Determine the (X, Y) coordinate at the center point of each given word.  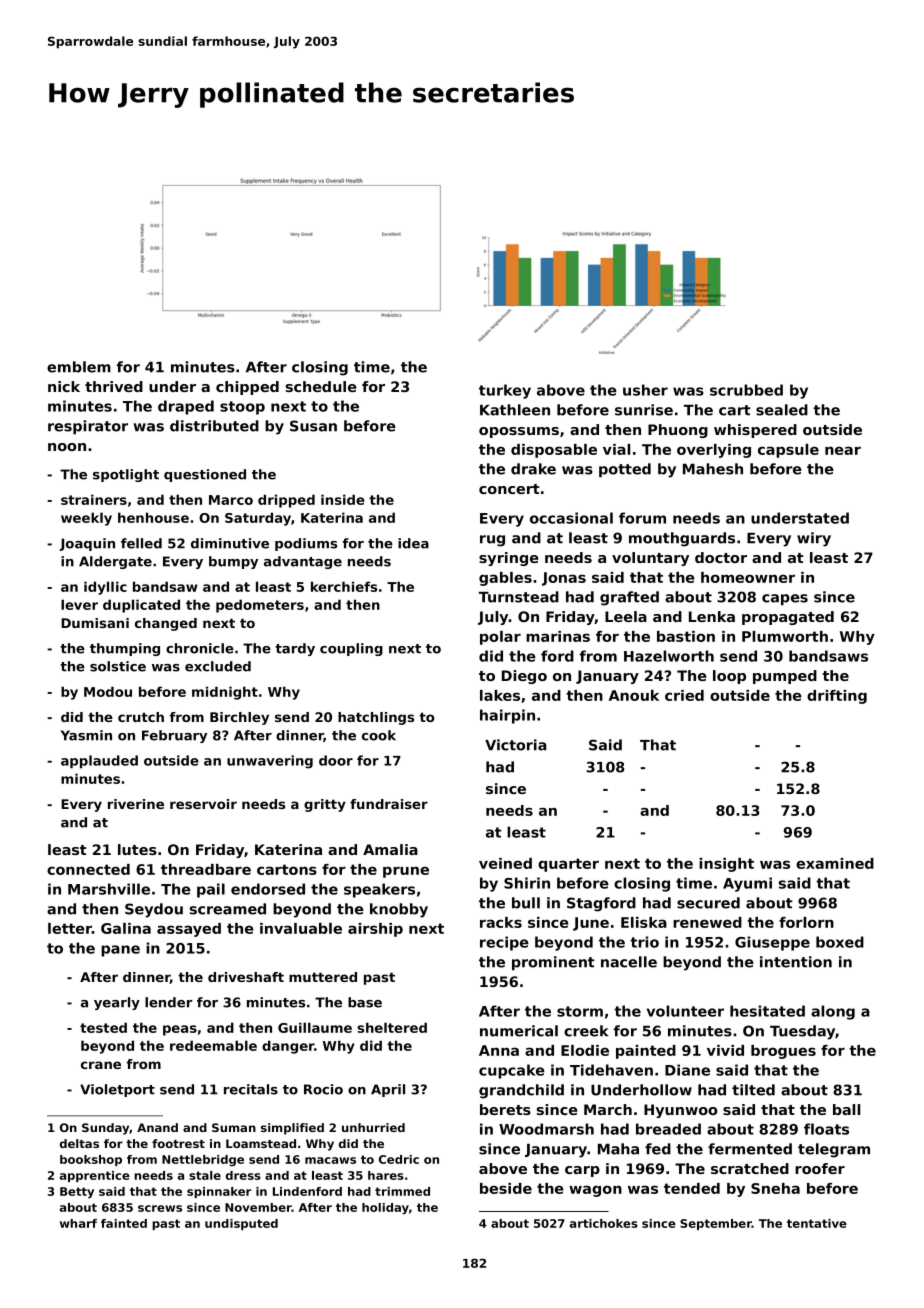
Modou (108, 691)
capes (785, 599)
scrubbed (746, 390)
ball (846, 1109)
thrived (114, 386)
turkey (505, 391)
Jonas (564, 579)
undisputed (241, 1224)
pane (120, 951)
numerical (519, 1031)
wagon (595, 1191)
